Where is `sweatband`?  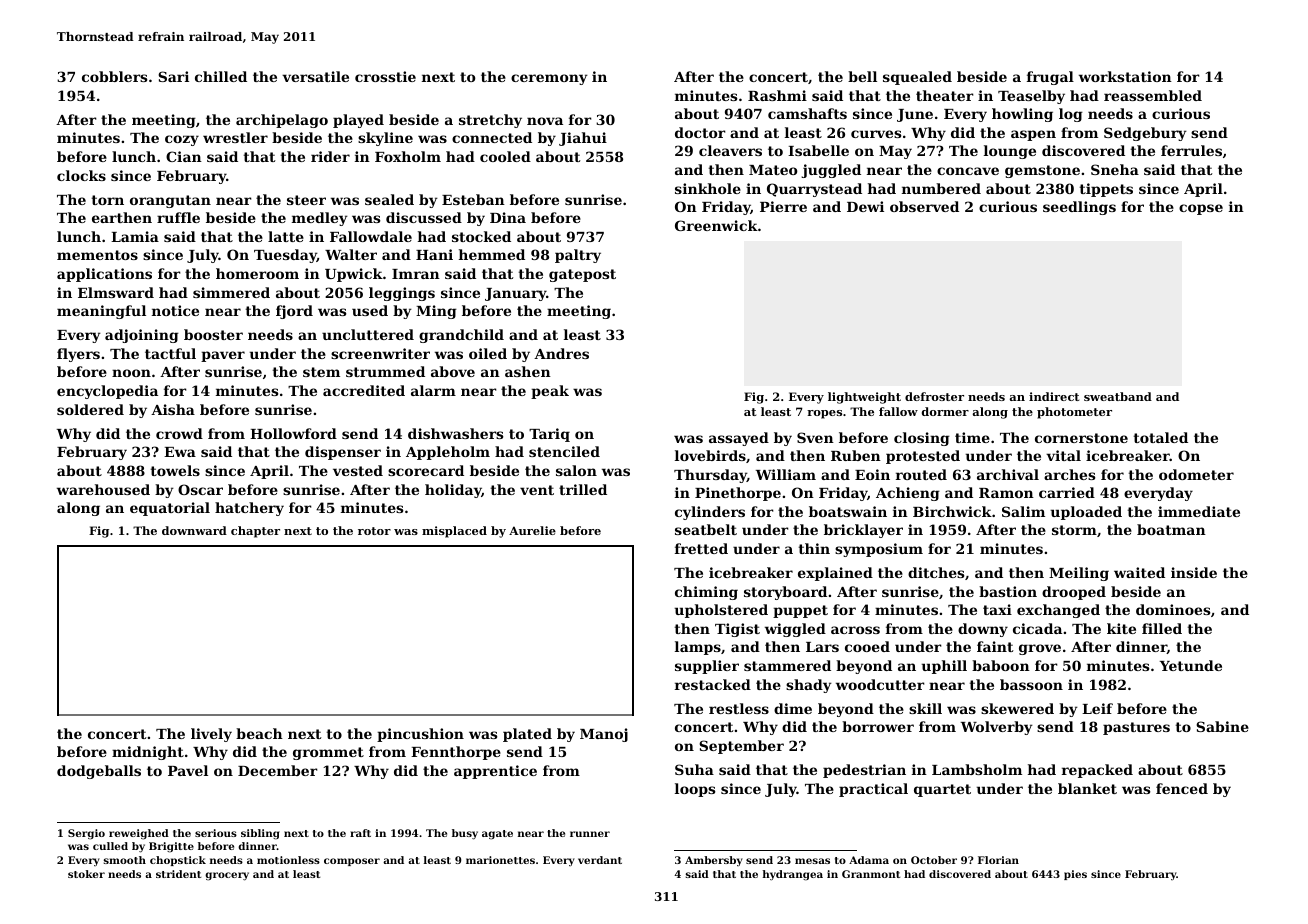 sweatband is located at coordinates (1118, 396).
